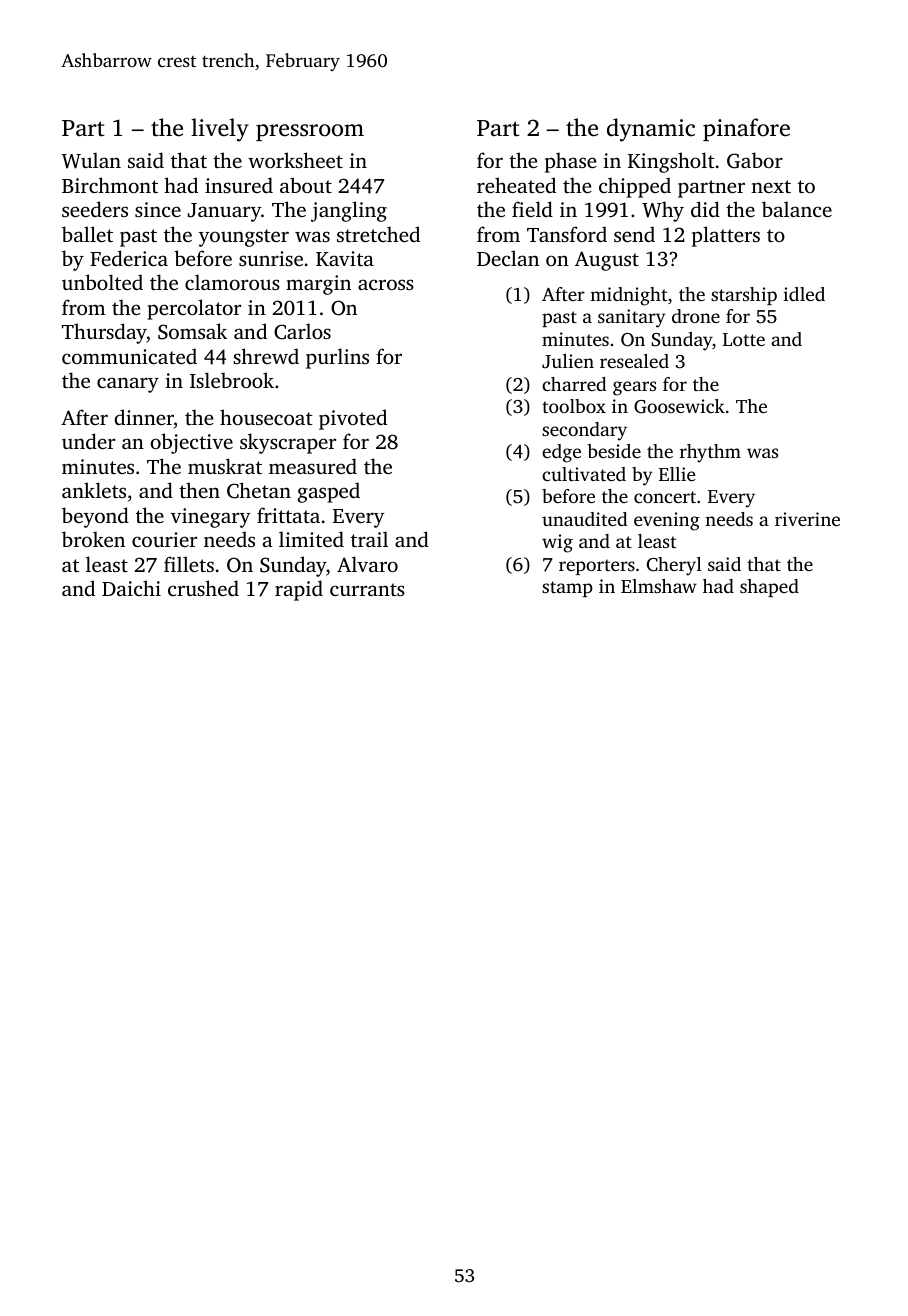 The width and height of the screenshot is (908, 1316). I want to click on rhythm, so click(710, 453).
